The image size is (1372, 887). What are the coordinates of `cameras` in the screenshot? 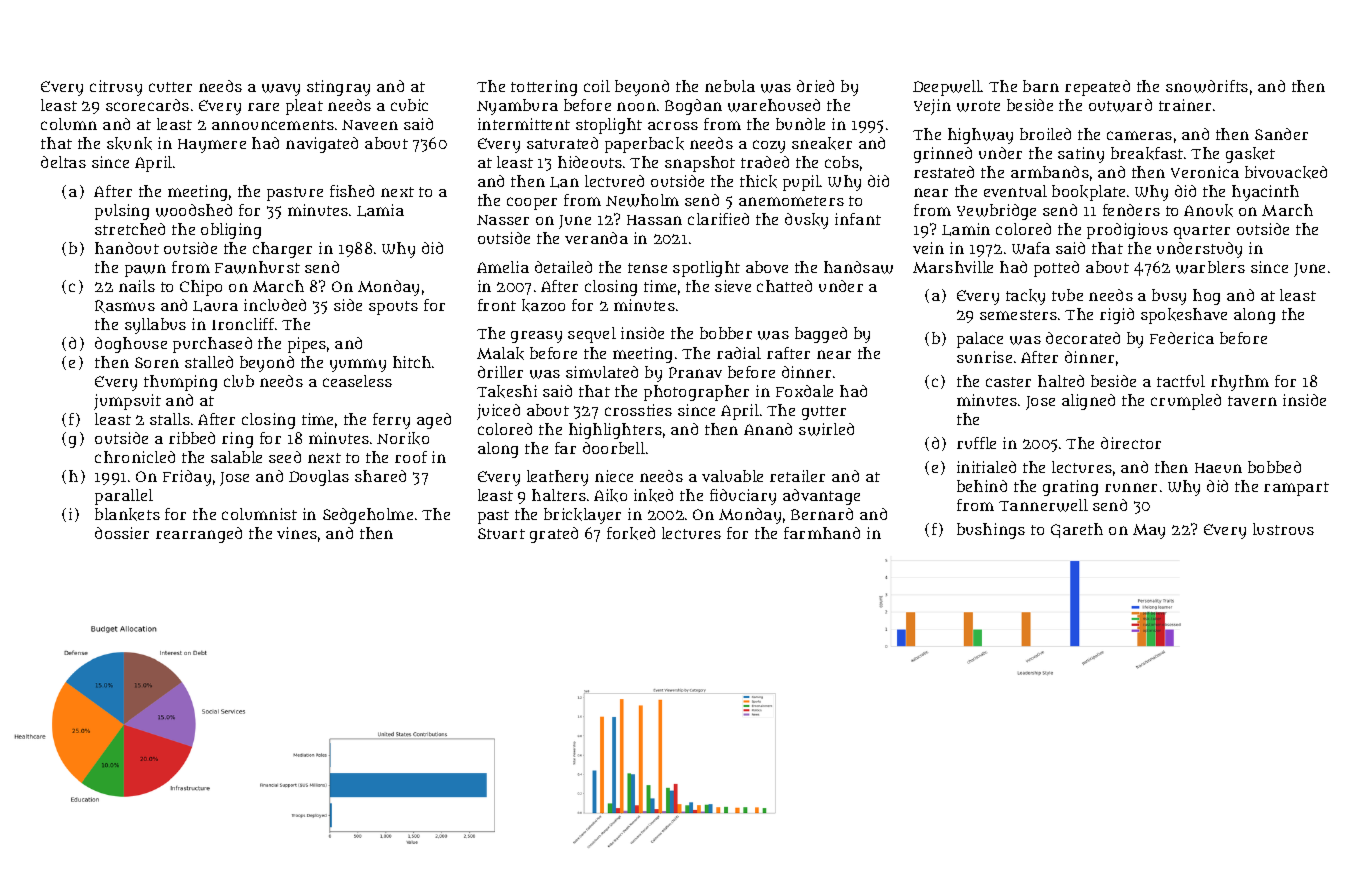 It's located at (1139, 135).
